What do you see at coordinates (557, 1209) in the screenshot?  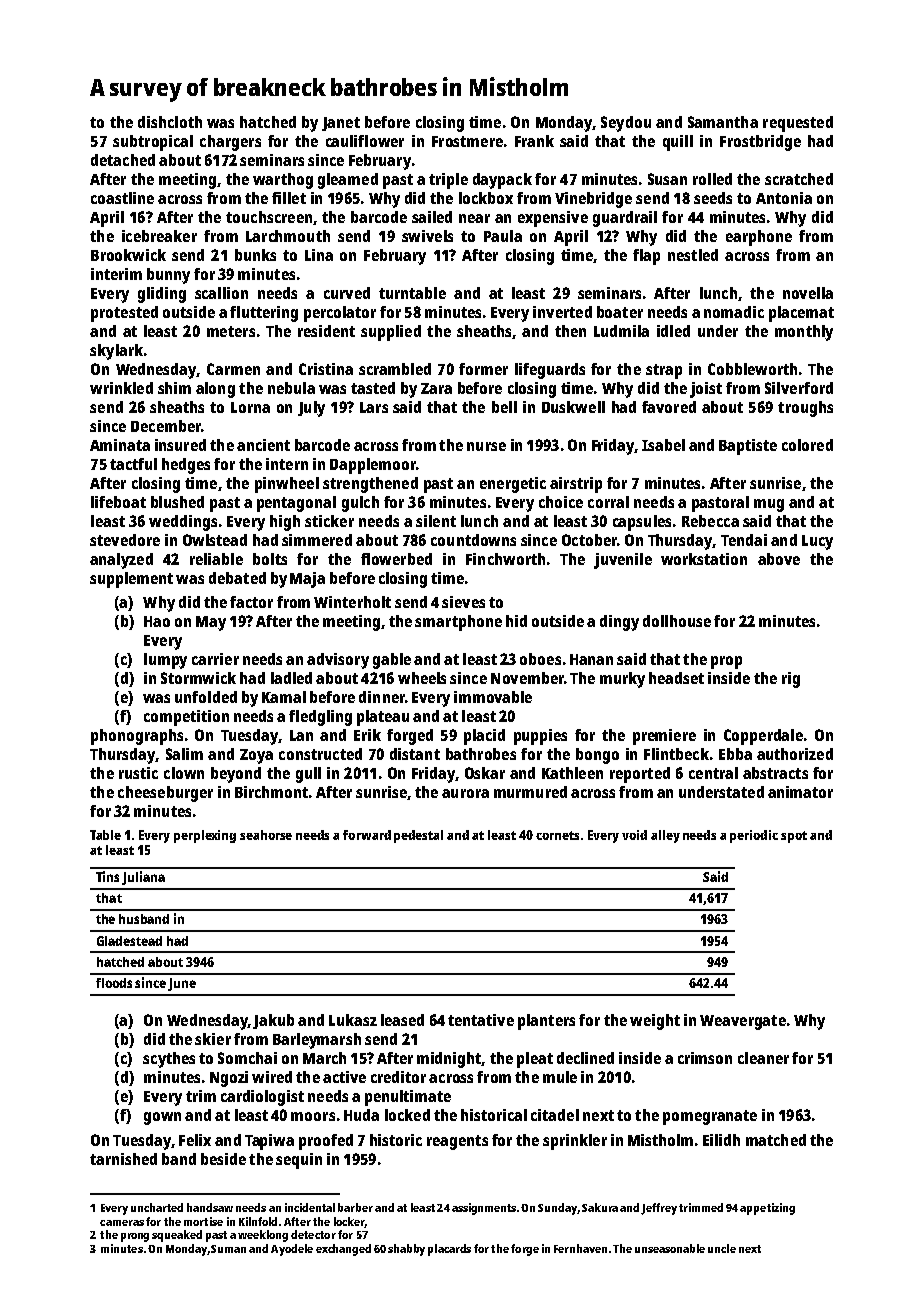 I see `Sunday` at bounding box center [557, 1209].
